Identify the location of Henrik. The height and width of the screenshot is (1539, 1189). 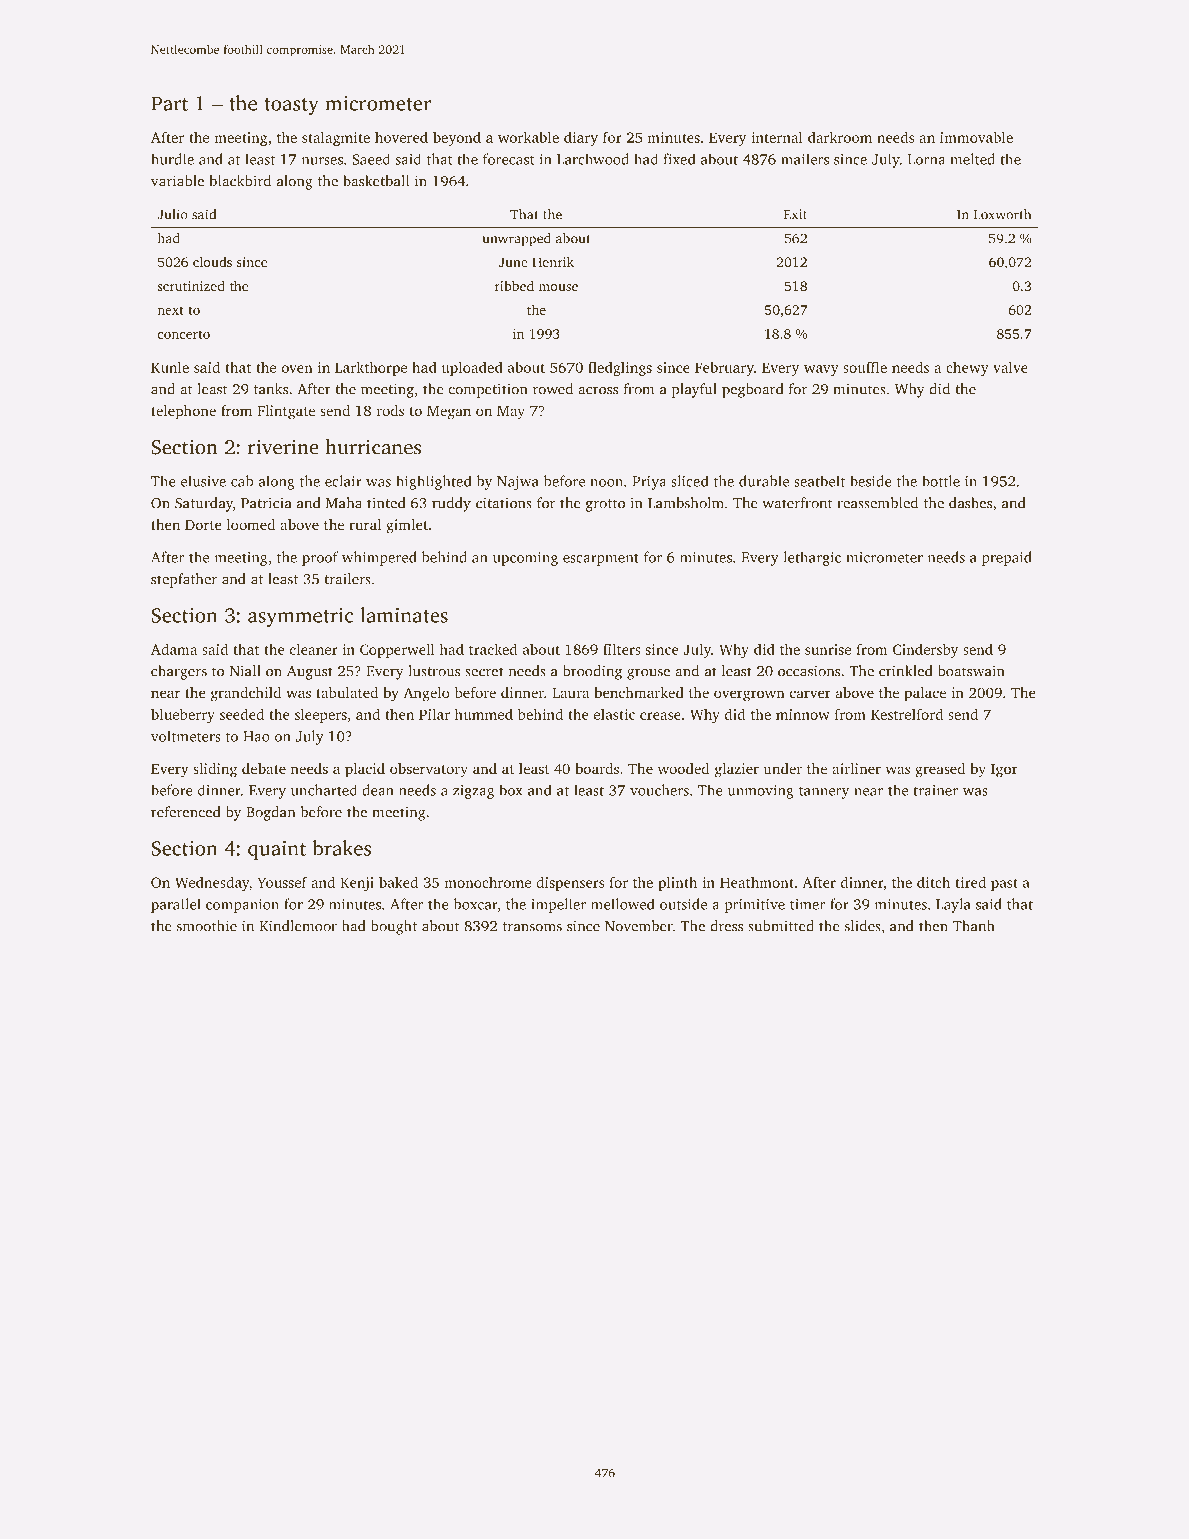
(553, 262).
